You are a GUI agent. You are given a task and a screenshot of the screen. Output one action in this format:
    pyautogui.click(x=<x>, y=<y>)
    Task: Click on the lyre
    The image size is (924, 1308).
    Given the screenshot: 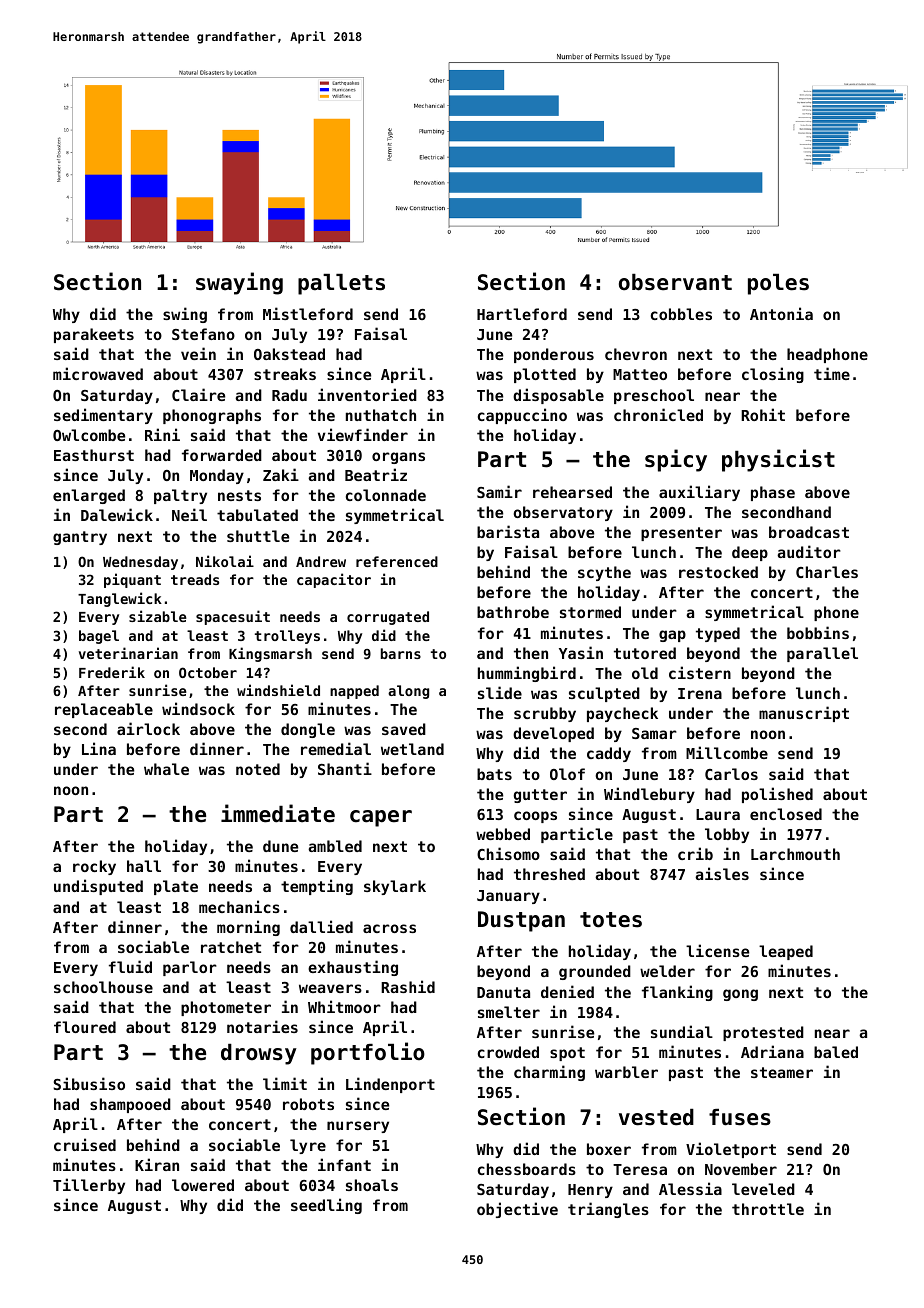 What is the action you would take?
    pyautogui.click(x=308, y=1146)
